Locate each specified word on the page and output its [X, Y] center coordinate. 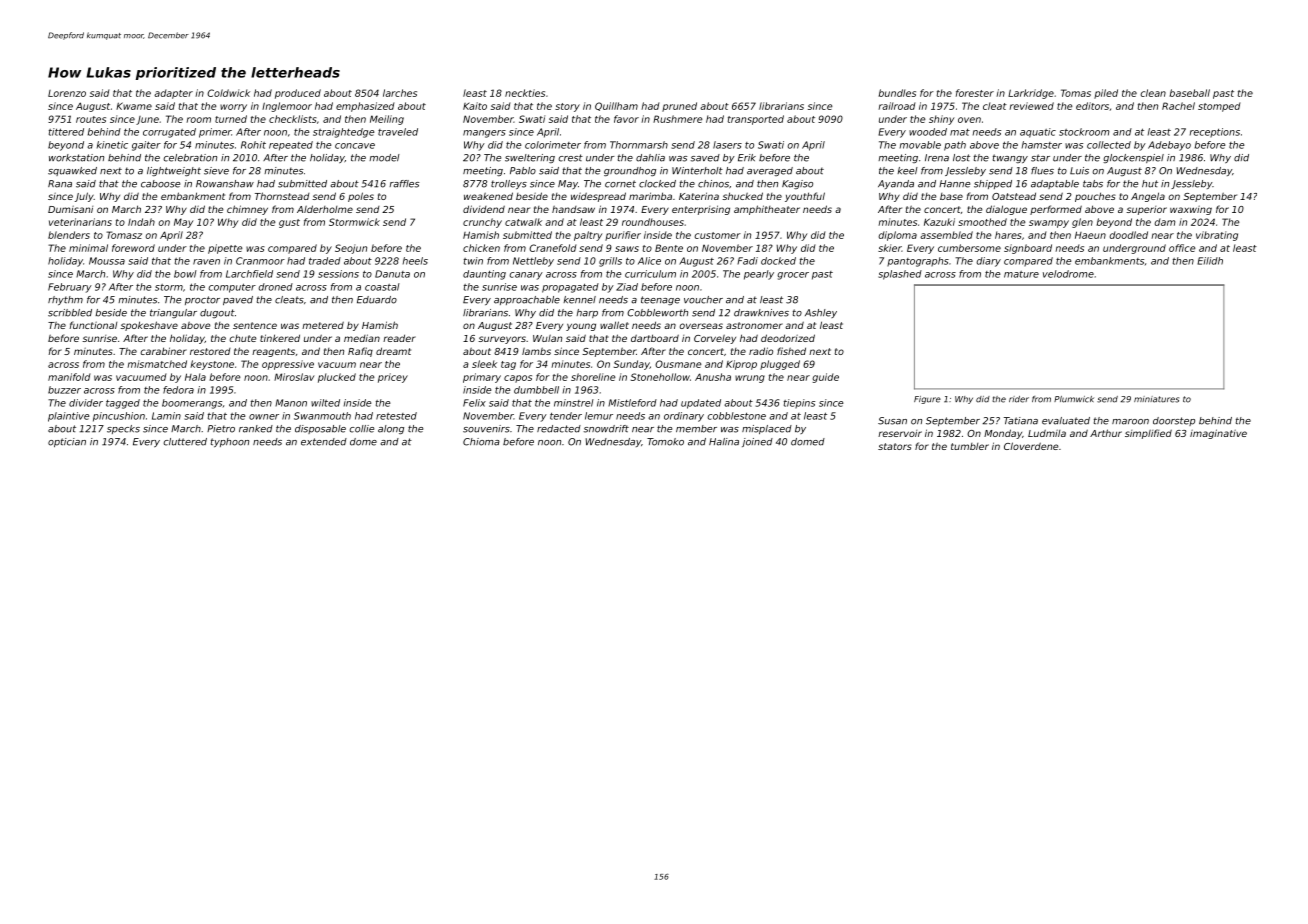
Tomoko [665, 442]
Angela [1148, 197]
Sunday [632, 365]
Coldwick [228, 93]
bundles [897, 93]
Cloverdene [1031, 446]
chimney [247, 210]
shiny [941, 120]
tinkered [280, 338]
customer [717, 235]
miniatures [1156, 399]
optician [67, 442]
